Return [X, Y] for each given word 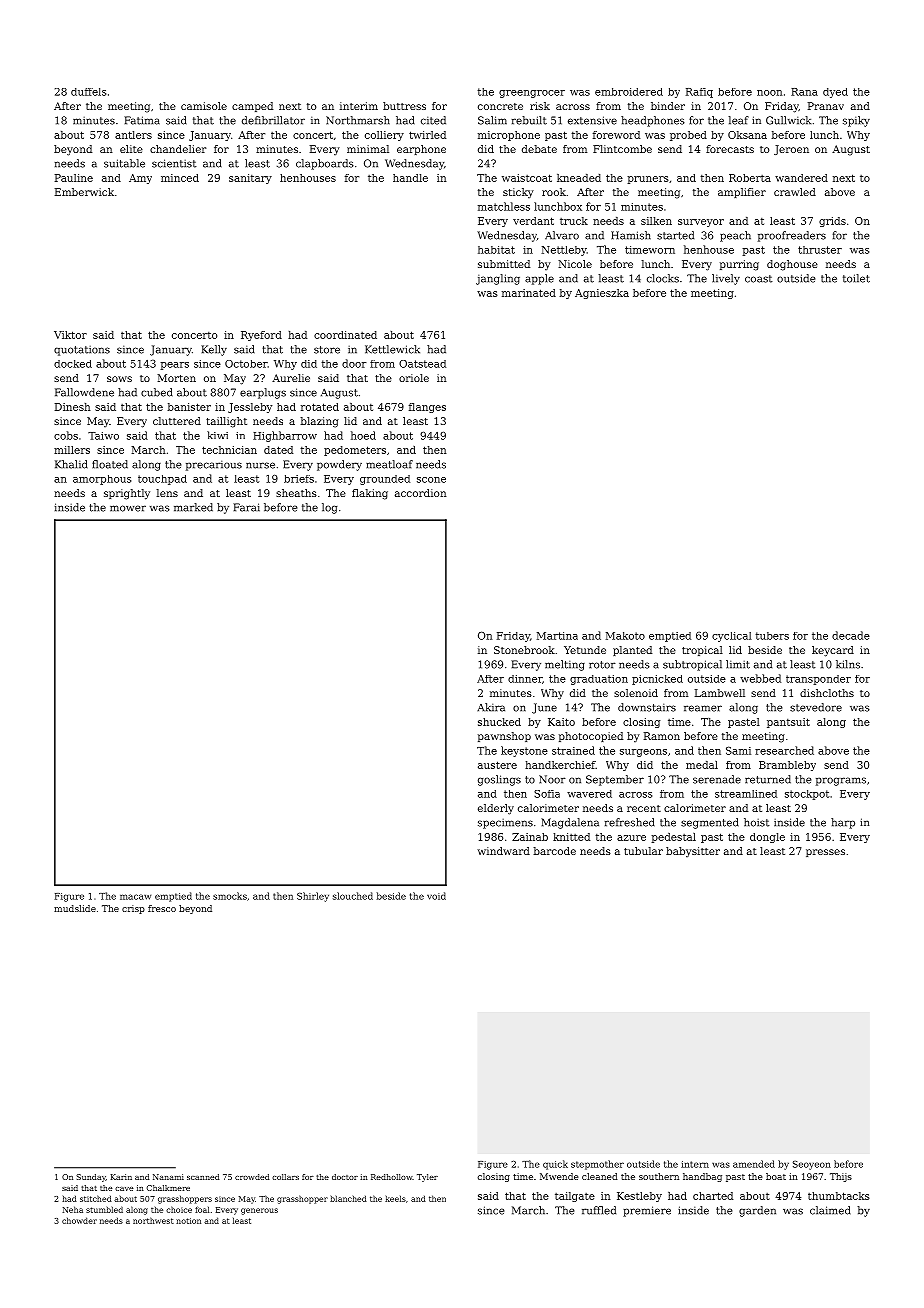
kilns [848, 664]
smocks [230, 896]
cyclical [732, 637]
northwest [153, 1220]
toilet [856, 278]
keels [395, 1198]
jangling [498, 279]
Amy [140, 179]
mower [128, 508]
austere [497, 765]
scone [431, 480]
